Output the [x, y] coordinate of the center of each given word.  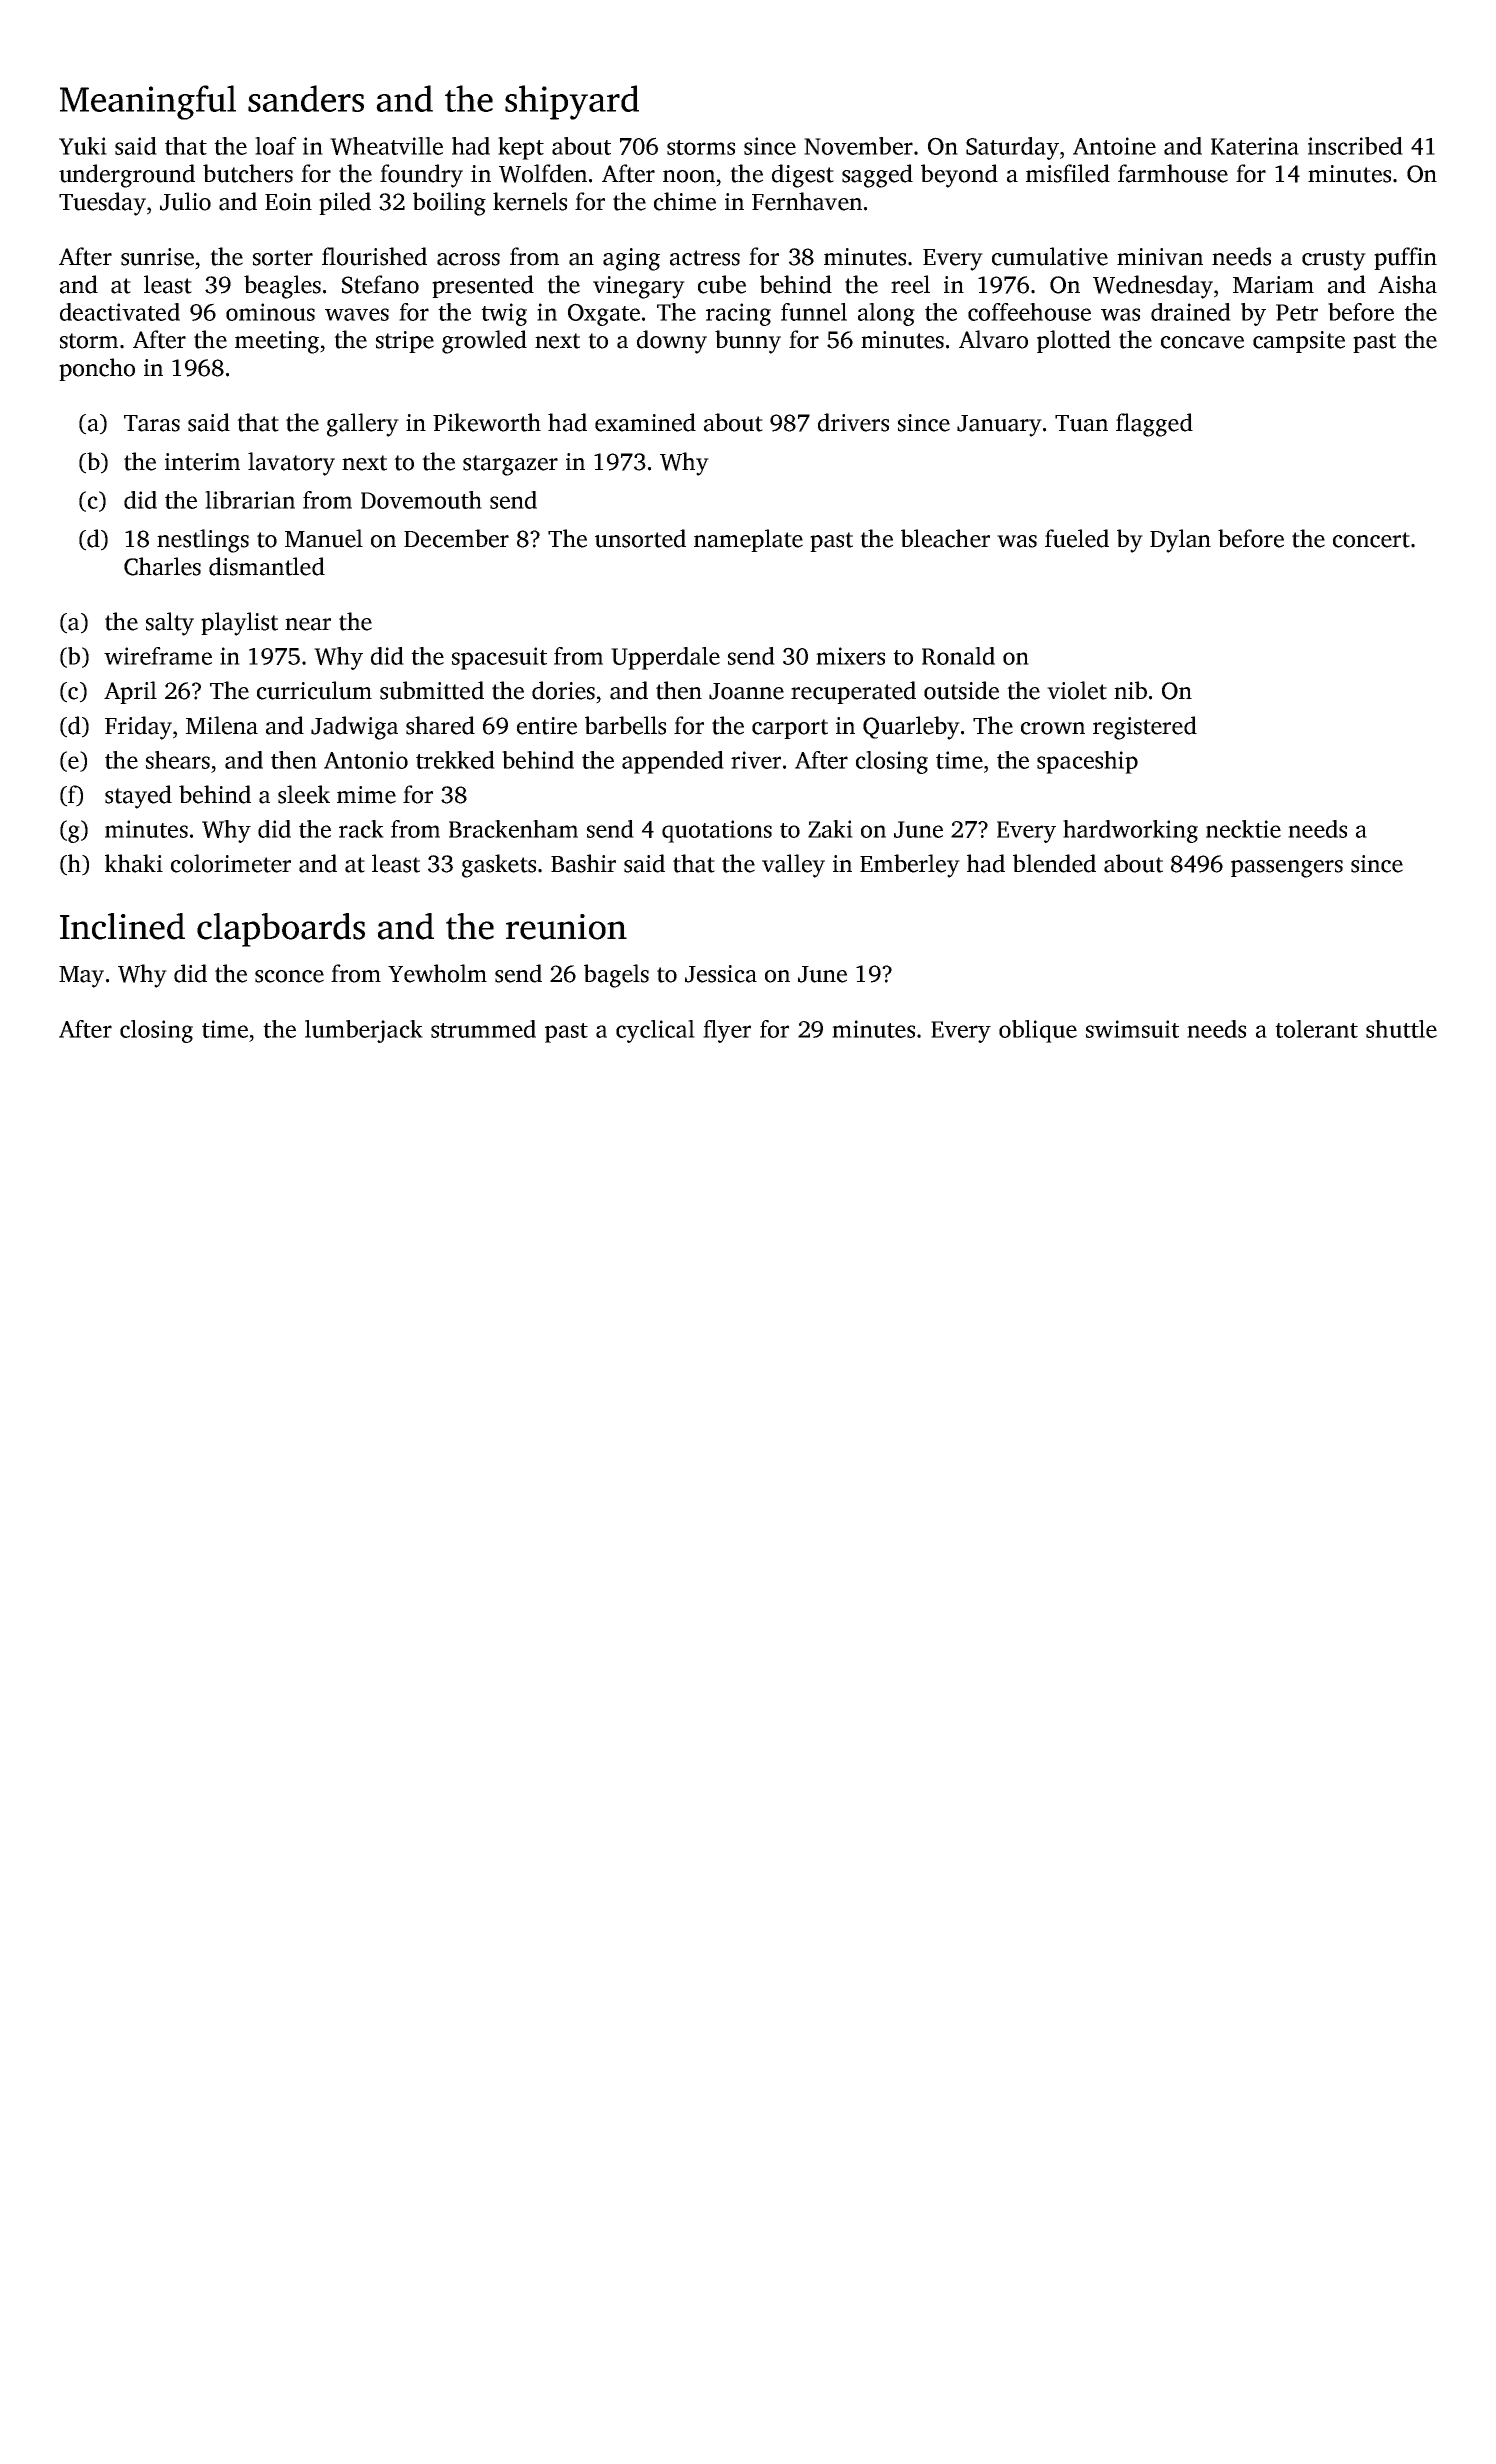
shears [178, 760]
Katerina [1255, 146]
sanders [306, 98]
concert [1371, 540]
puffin [1405, 258]
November [858, 146]
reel [910, 284]
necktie [1243, 829]
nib [1130, 690]
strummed [483, 1029]
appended [673, 762]
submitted [432, 690]
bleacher [945, 538]
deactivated [120, 312]
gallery [363, 425]
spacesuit [499, 658]
